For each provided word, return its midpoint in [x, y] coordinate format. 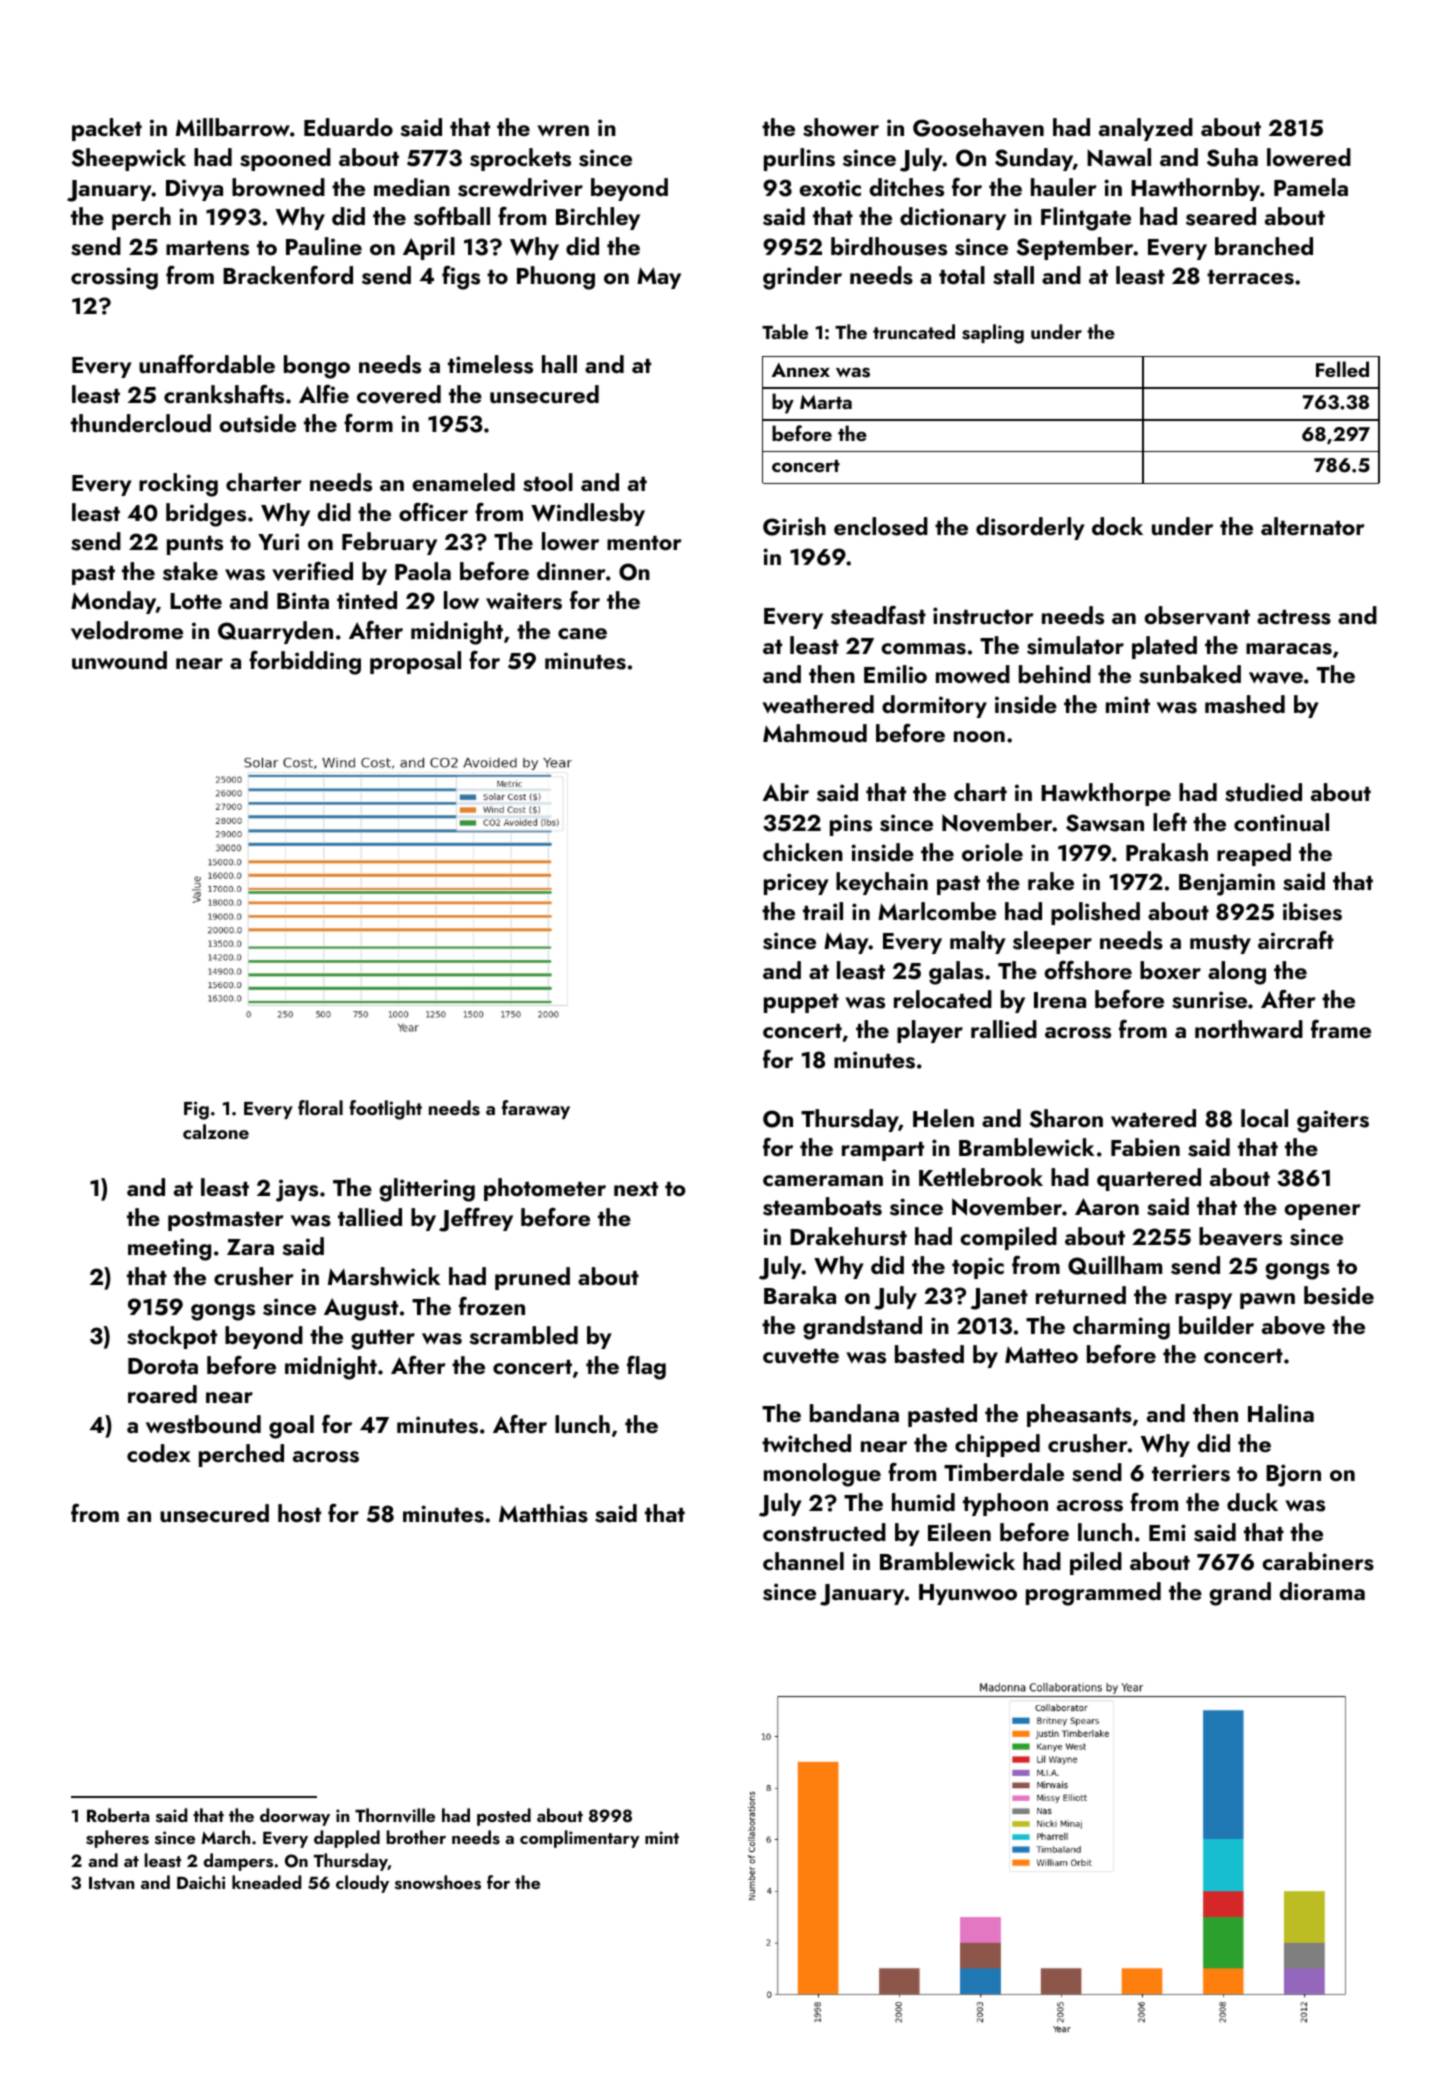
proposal [415, 662]
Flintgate [1086, 219]
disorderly [1030, 528]
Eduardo [348, 127]
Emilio [895, 674]
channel [803, 1561]
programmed [1093, 1594]
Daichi [201, 1882]
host [299, 1513]
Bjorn [1293, 1475]
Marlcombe [937, 911]
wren [563, 130]
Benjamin [1227, 884]
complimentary [580, 1839]
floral [320, 1107]
